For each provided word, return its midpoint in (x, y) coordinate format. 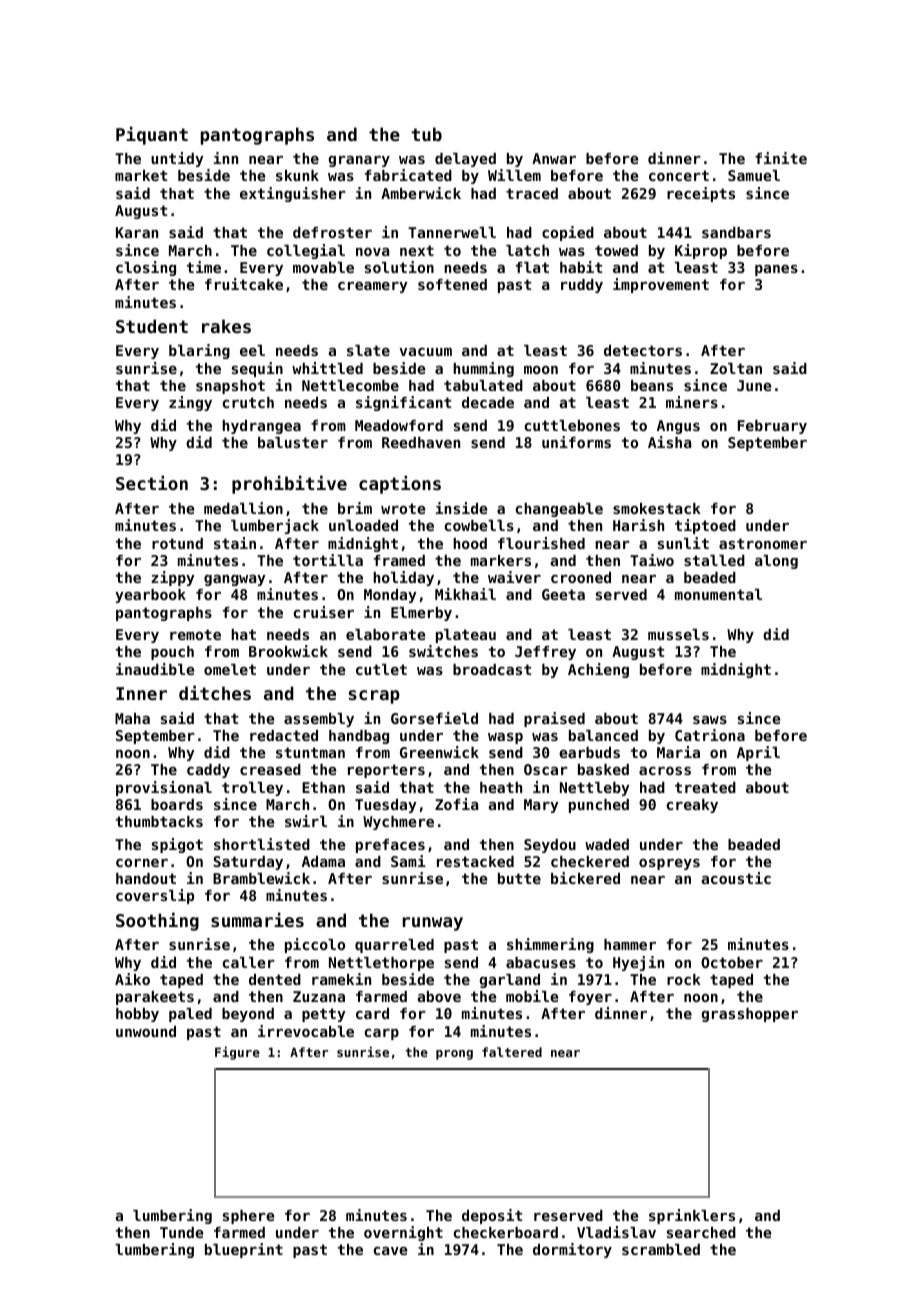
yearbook (150, 596)
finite (781, 158)
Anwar (554, 158)
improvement (661, 285)
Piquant (152, 135)
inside (461, 508)
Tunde (181, 1232)
